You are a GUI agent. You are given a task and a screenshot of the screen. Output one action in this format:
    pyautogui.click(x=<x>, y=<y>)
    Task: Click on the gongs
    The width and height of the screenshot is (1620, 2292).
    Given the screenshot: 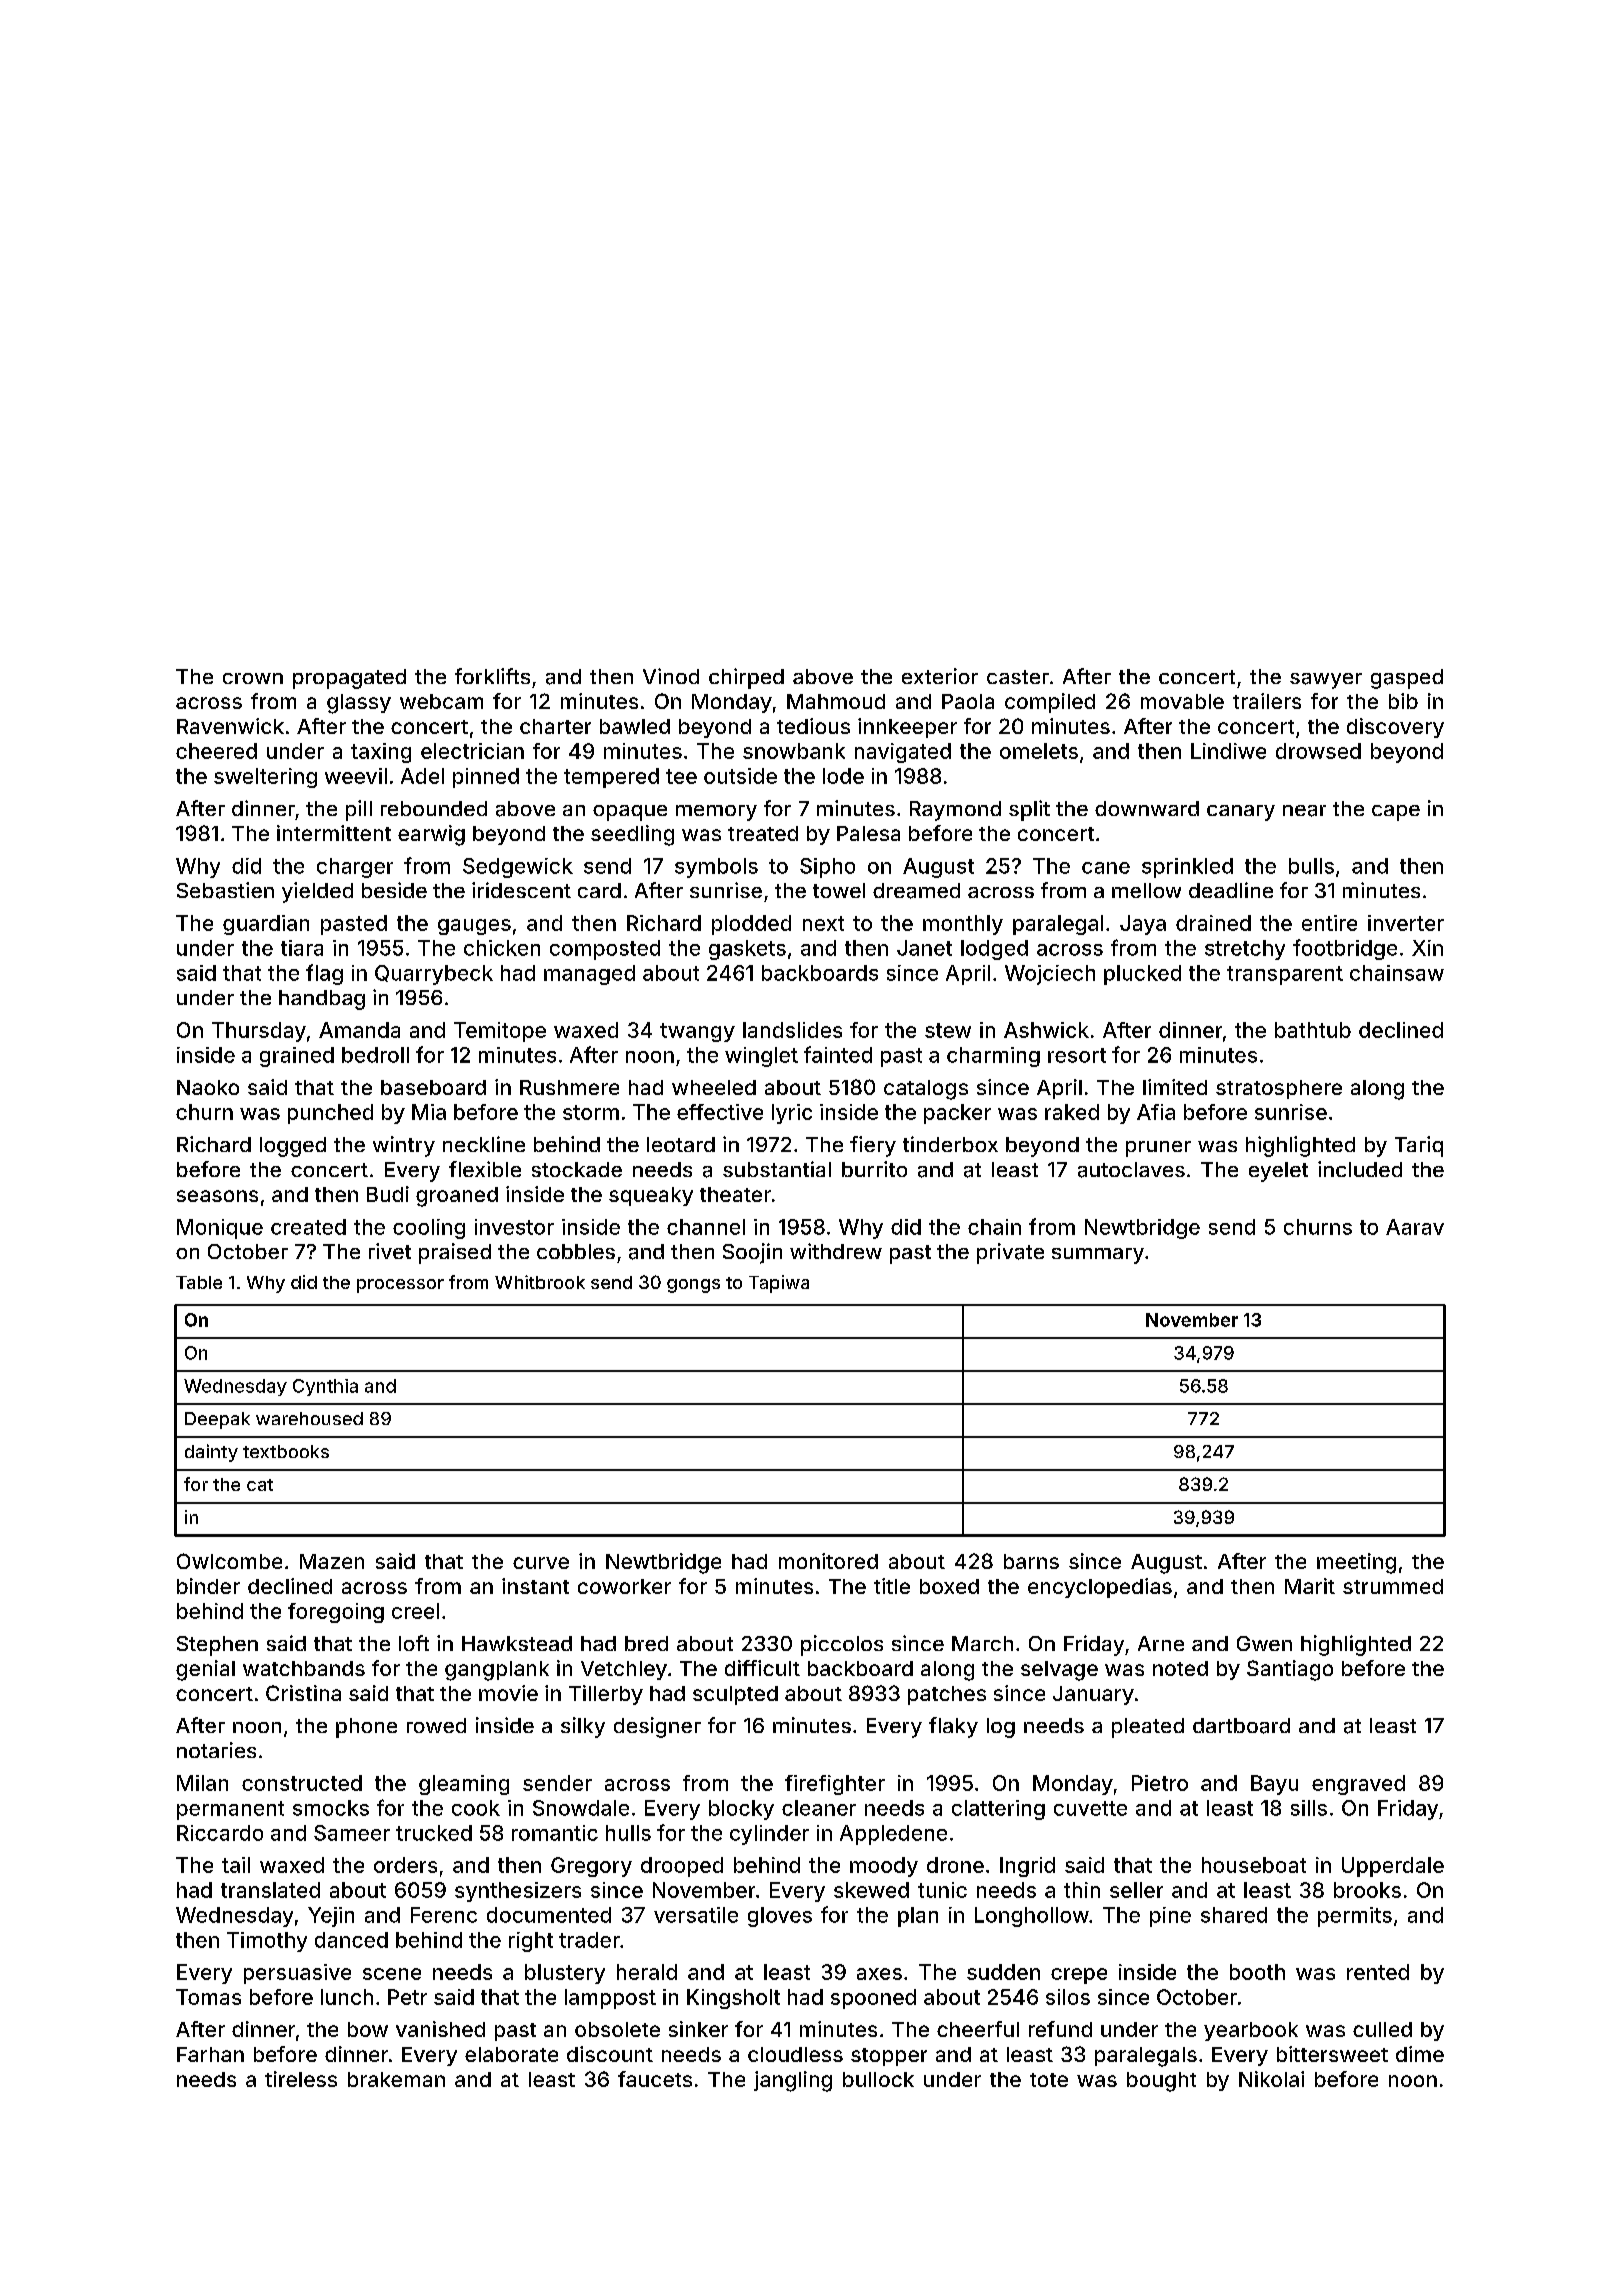 What is the action you would take?
    pyautogui.click(x=693, y=1286)
